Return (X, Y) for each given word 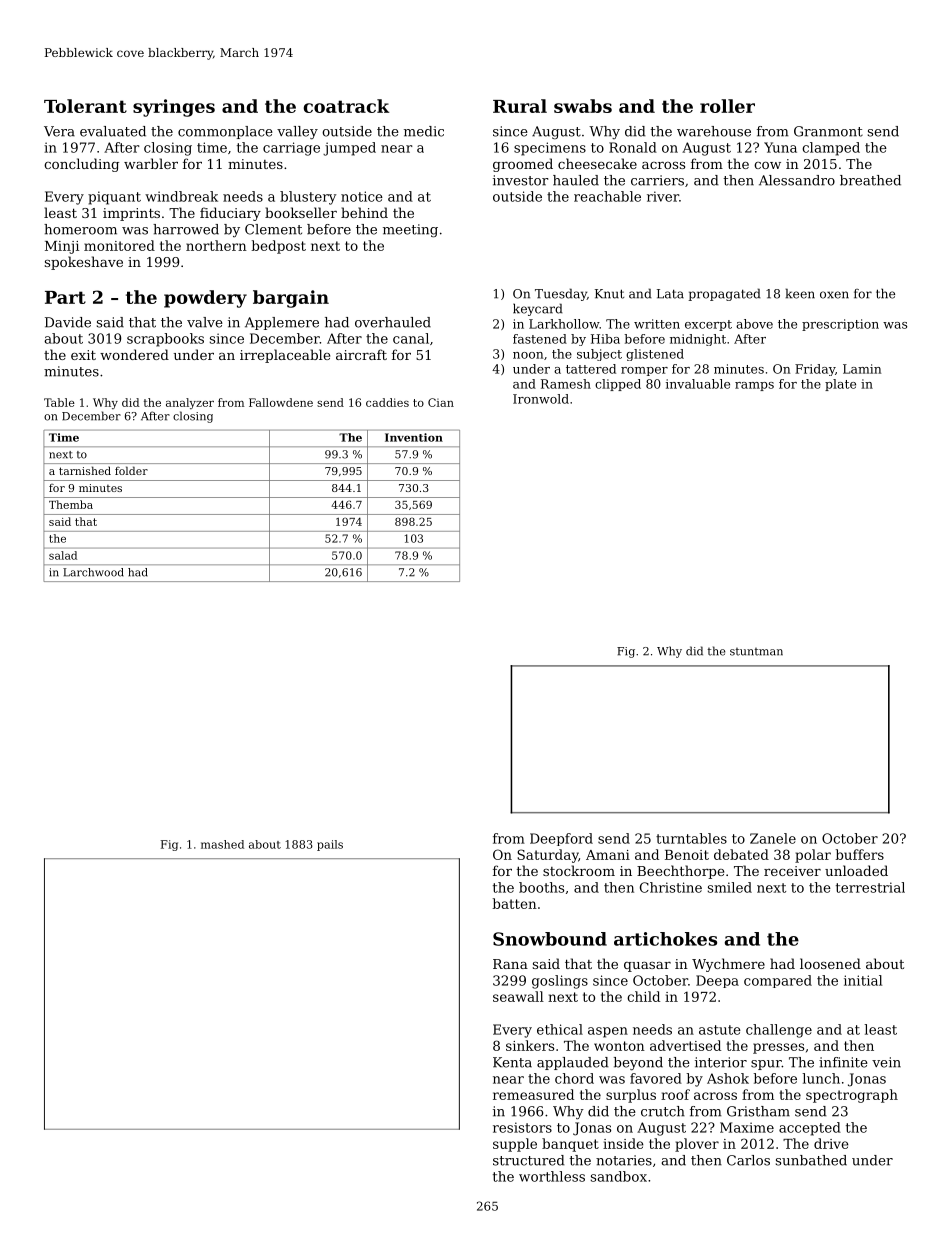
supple (515, 1145)
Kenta (512, 1062)
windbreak (181, 196)
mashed (222, 844)
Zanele (773, 838)
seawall (518, 996)
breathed (870, 180)
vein (886, 1062)
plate (840, 385)
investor (520, 180)
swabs (583, 106)
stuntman (756, 652)
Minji (62, 247)
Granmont (828, 131)
